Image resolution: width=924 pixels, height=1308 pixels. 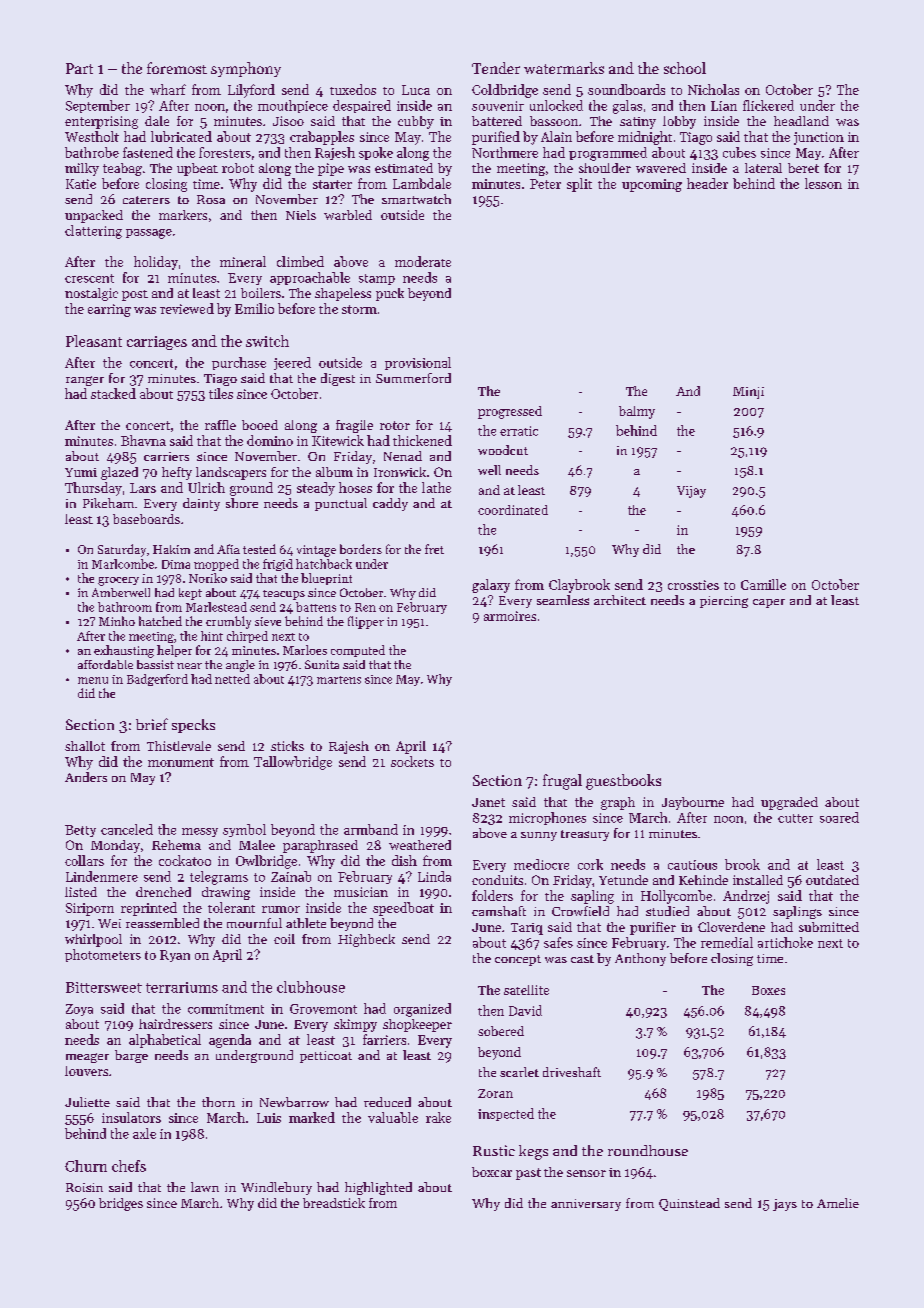 I want to click on crescent, so click(x=89, y=278).
